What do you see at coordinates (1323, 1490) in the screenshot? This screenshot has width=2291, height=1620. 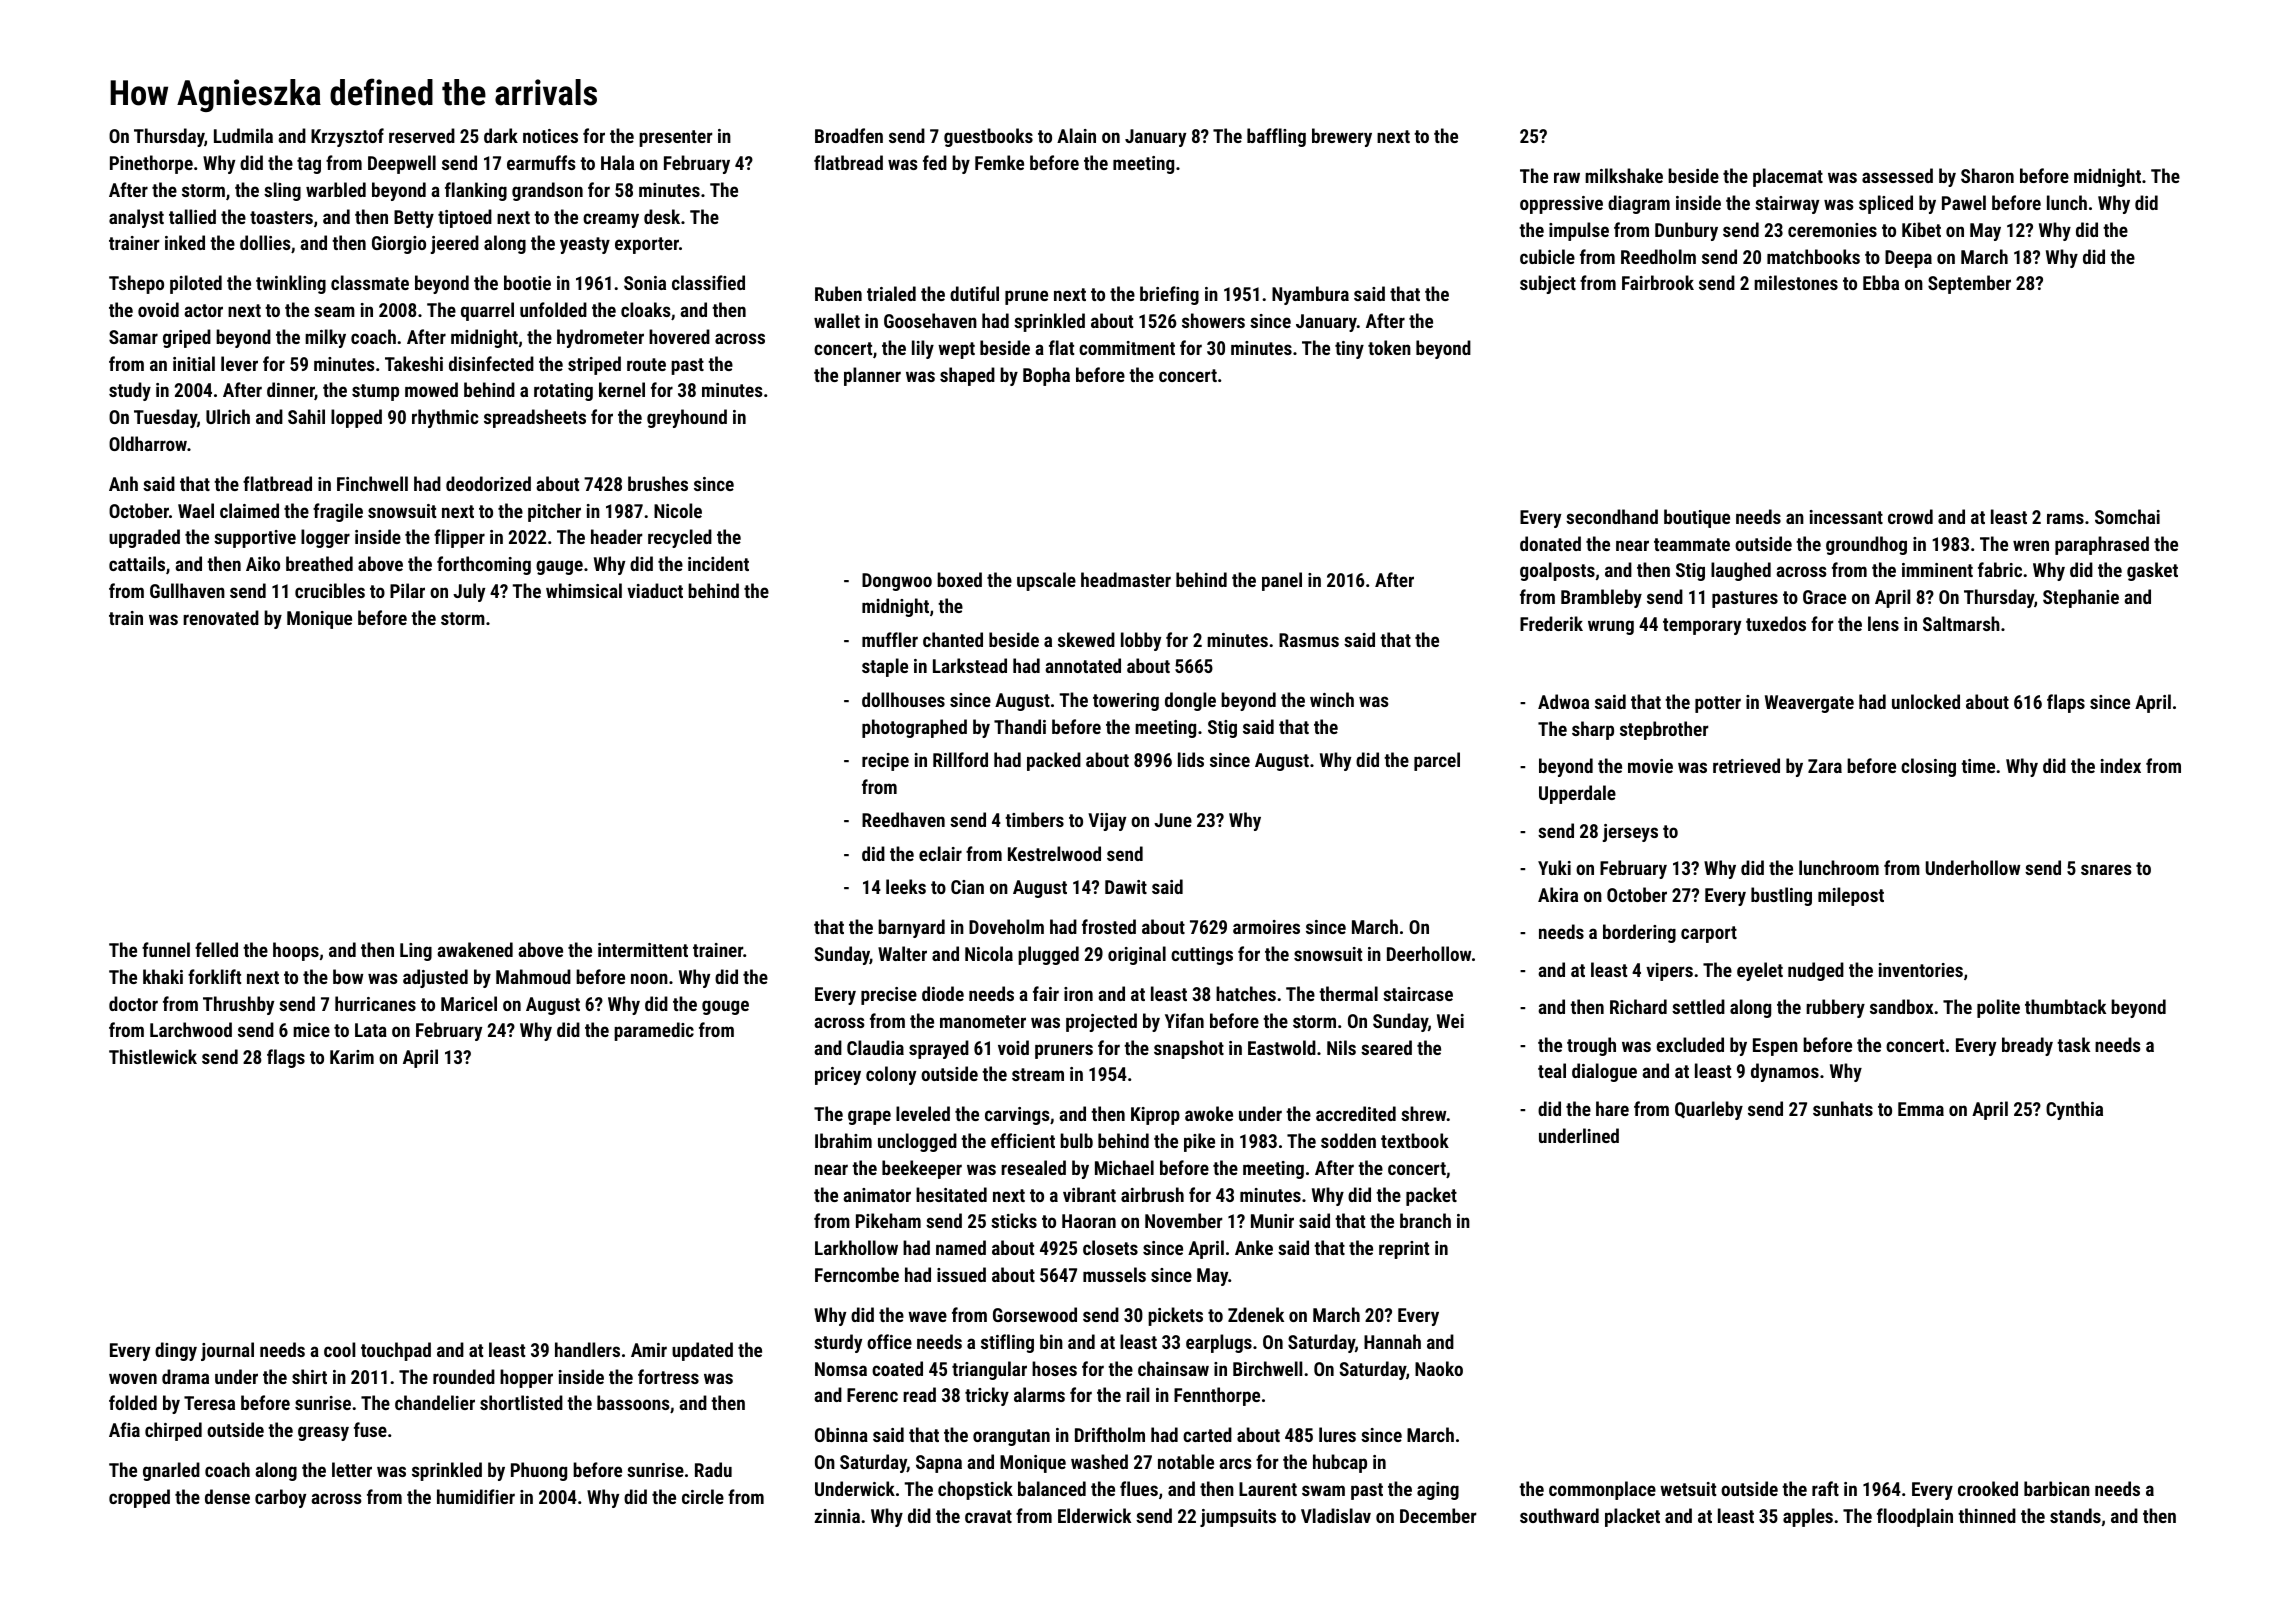 I see `swam` at bounding box center [1323, 1490].
